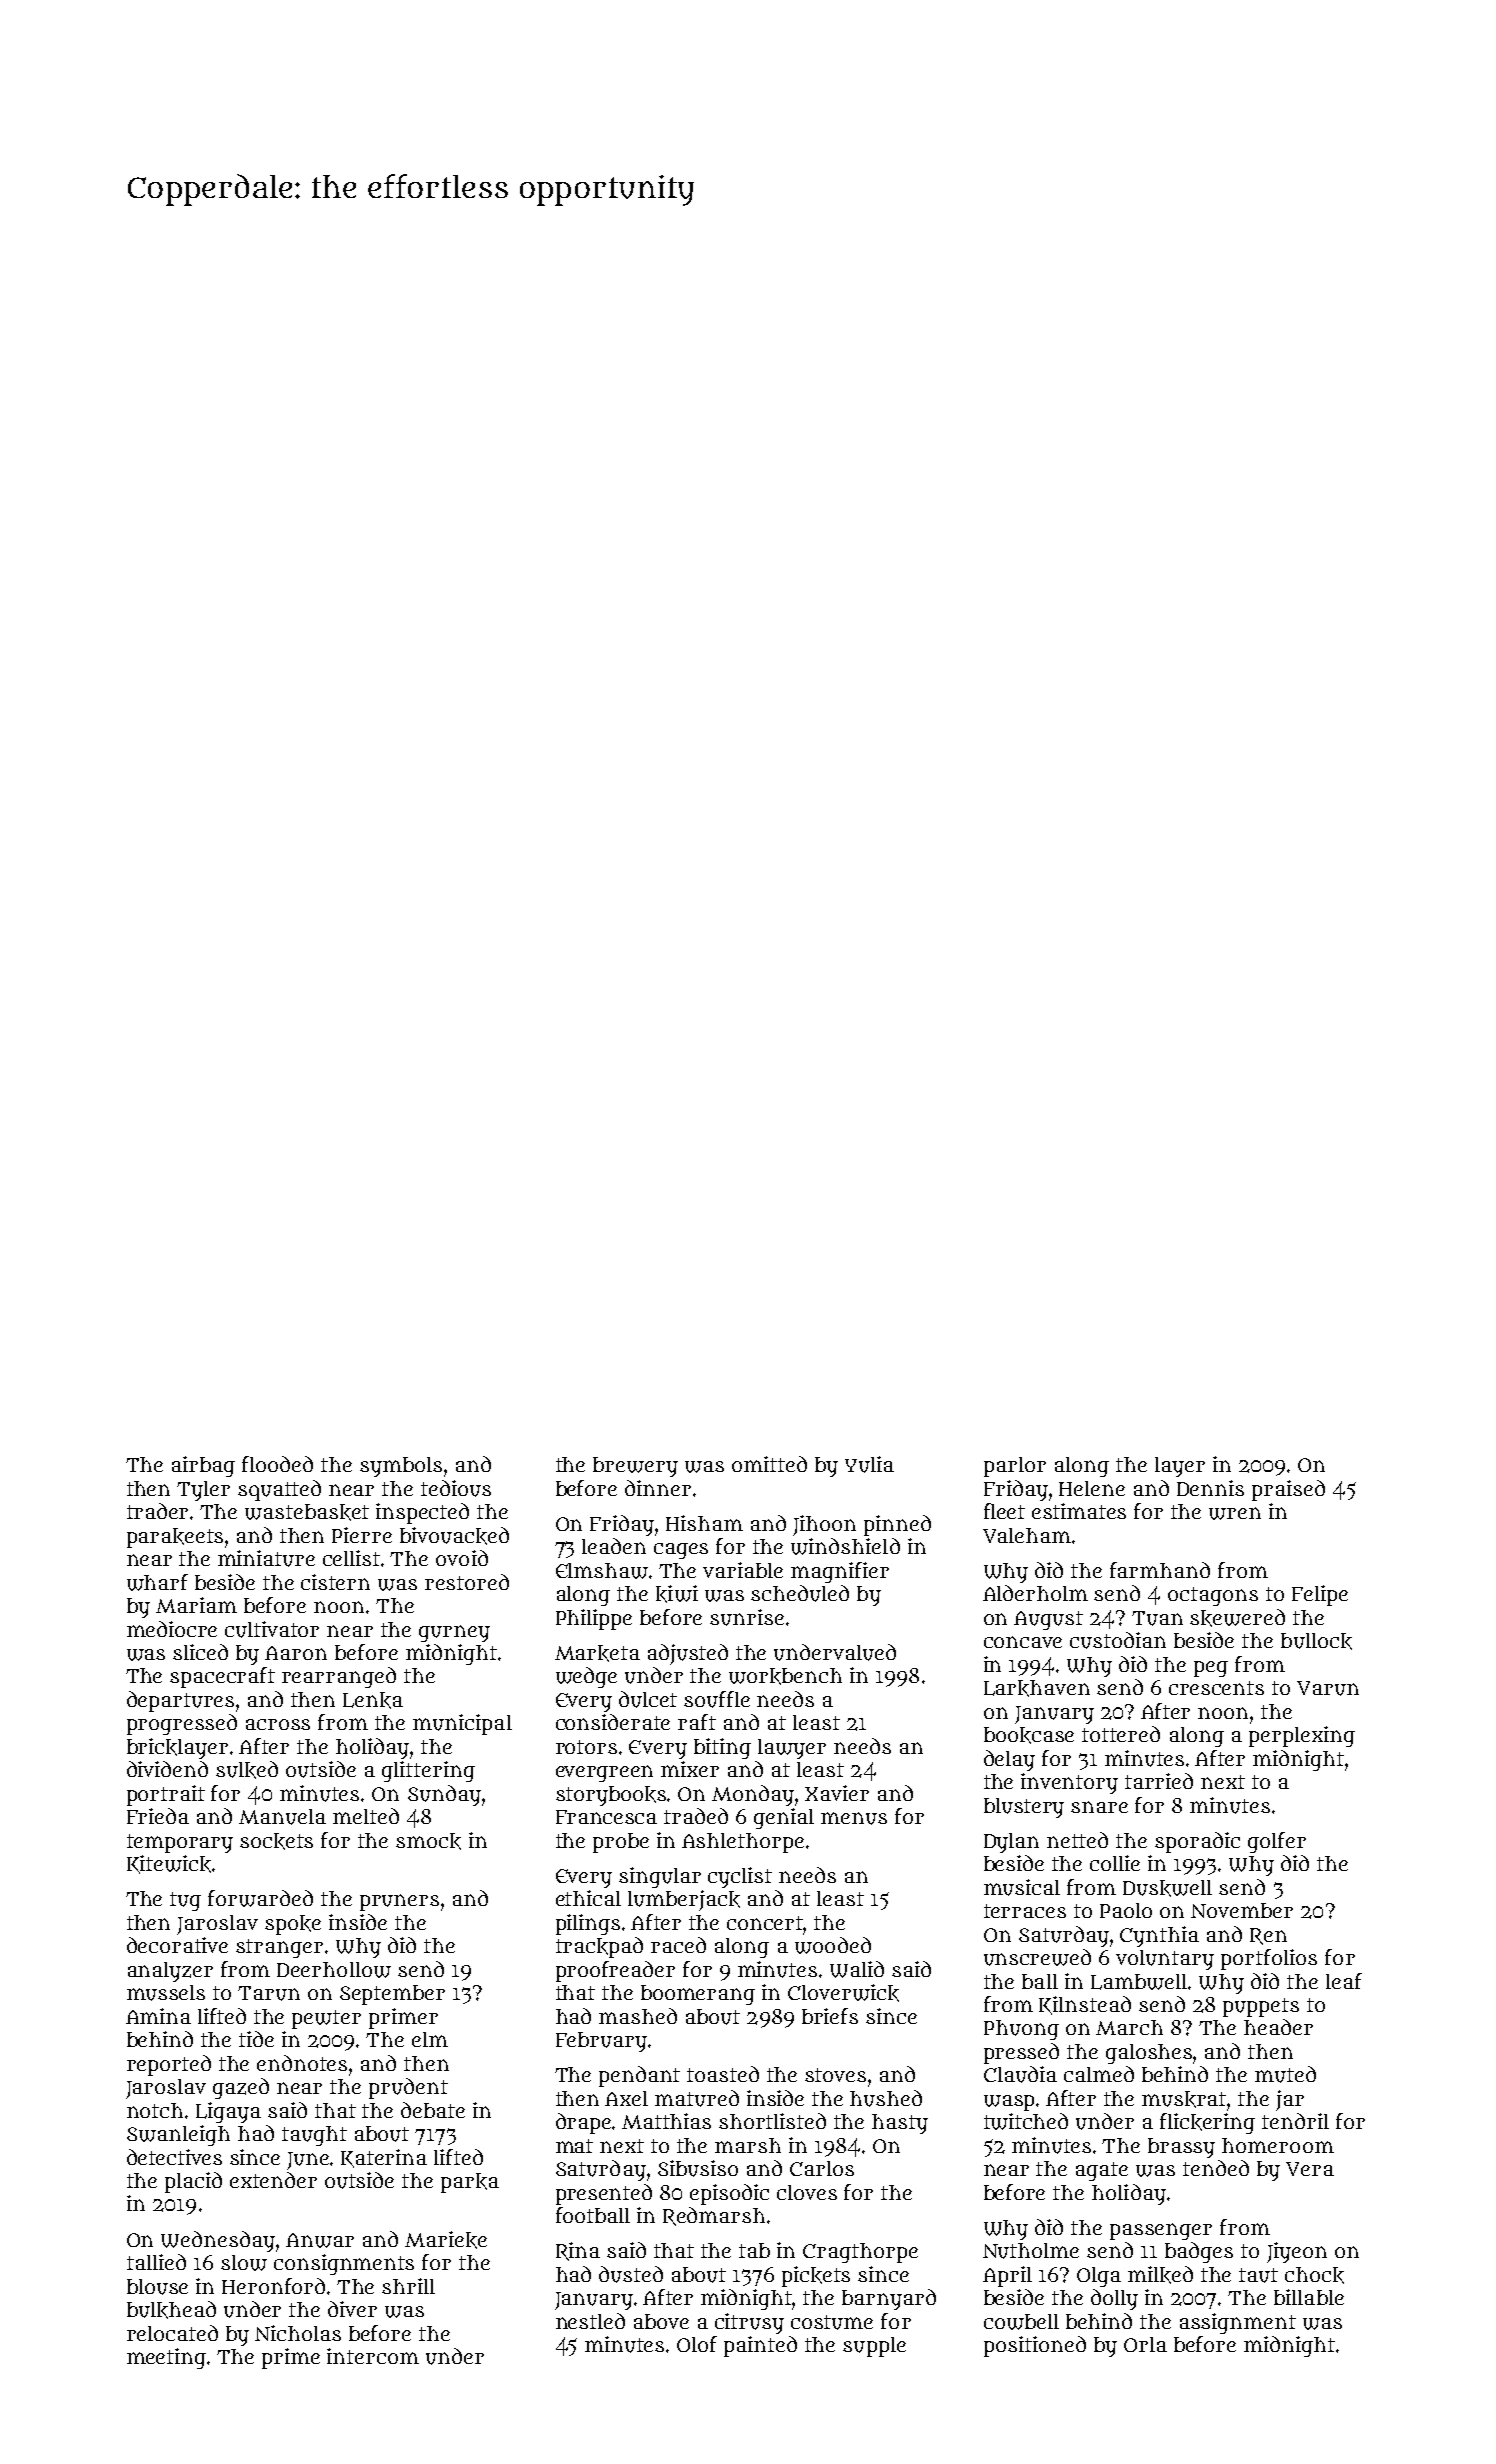 The image size is (1496, 2464). Describe the element at coordinates (158, 2016) in the document. I see `Amina` at that location.
